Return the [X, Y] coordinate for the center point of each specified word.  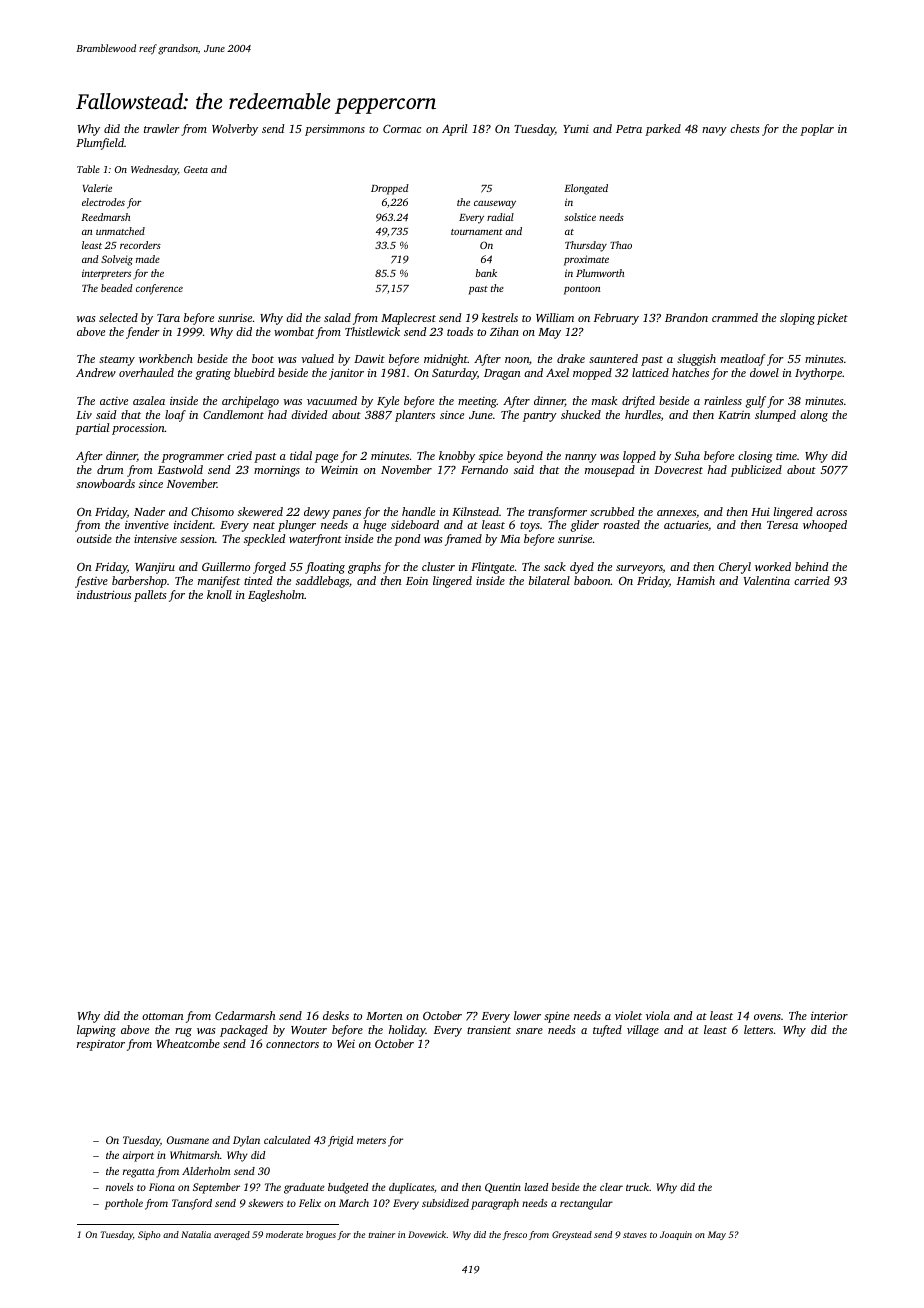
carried [812, 580]
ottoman [163, 1016]
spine [557, 1017]
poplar [817, 130]
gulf [756, 402]
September [216, 1188]
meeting [477, 402]
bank [486, 273]
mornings [277, 471]
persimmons [335, 130]
